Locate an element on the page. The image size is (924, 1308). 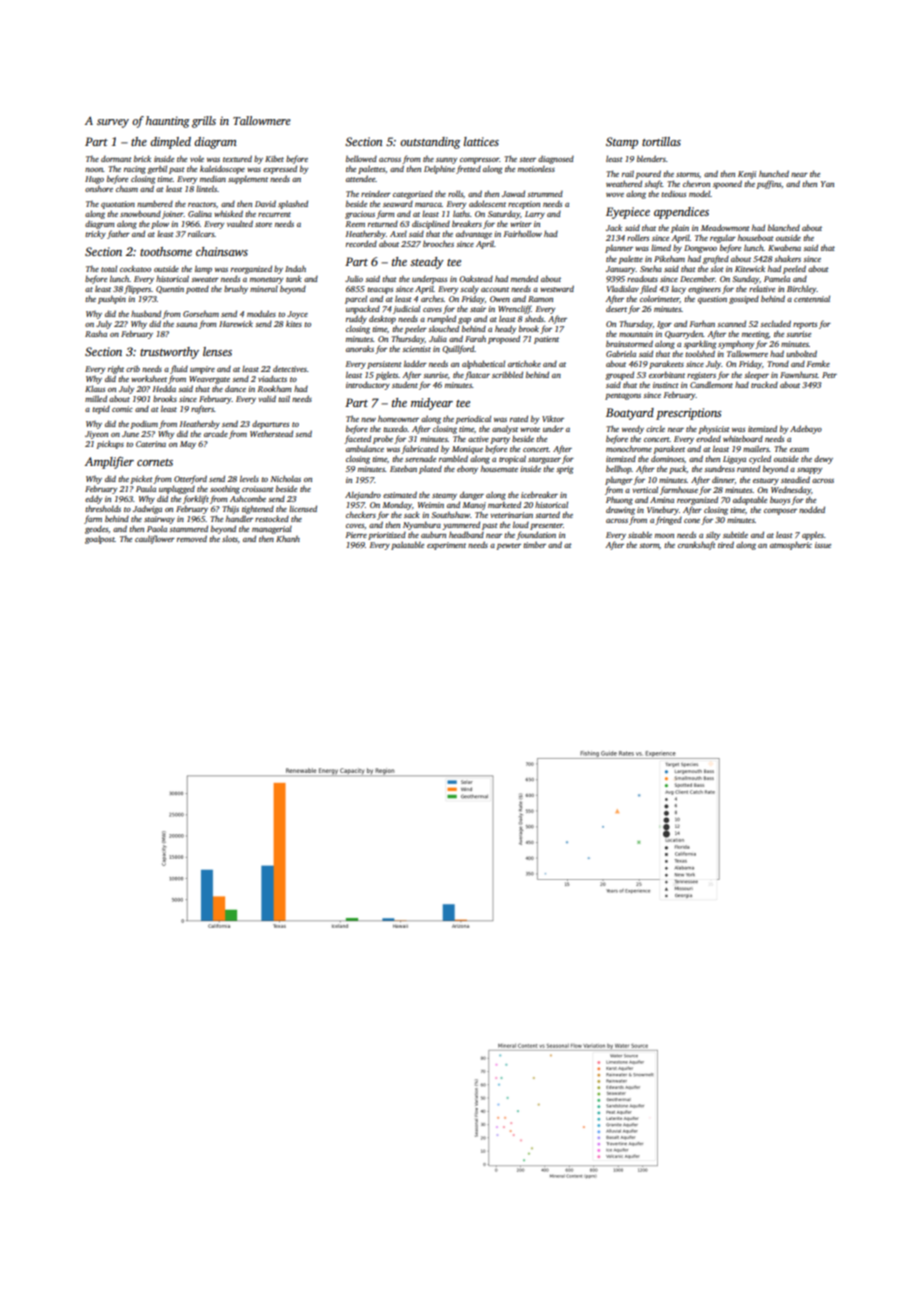
noon is located at coordinates (94, 170).
